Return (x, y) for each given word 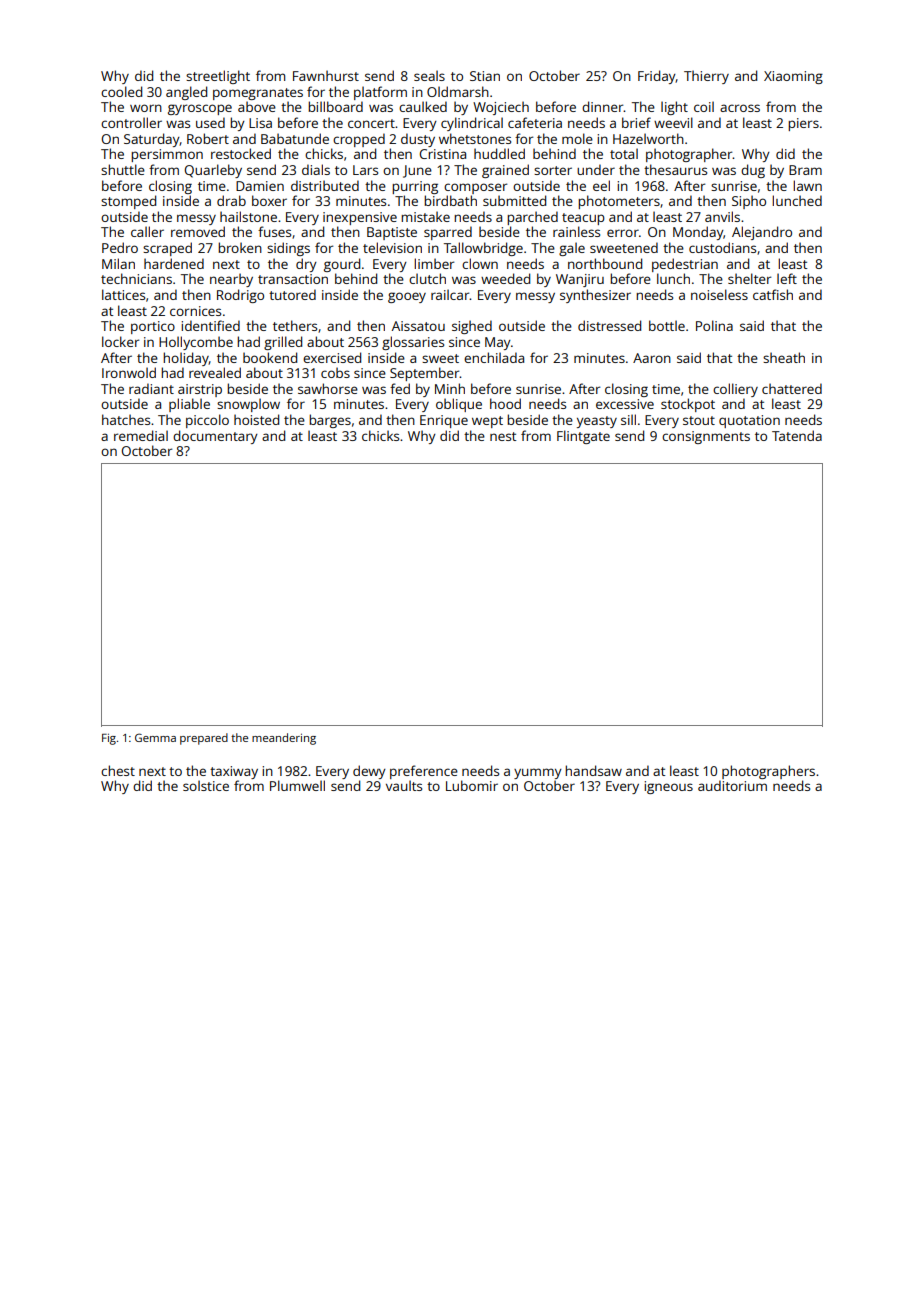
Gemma (155, 737)
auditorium (732, 785)
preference (424, 772)
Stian (485, 76)
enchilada (494, 357)
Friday (657, 77)
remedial (141, 435)
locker (120, 341)
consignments (706, 437)
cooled (121, 91)
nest (503, 436)
